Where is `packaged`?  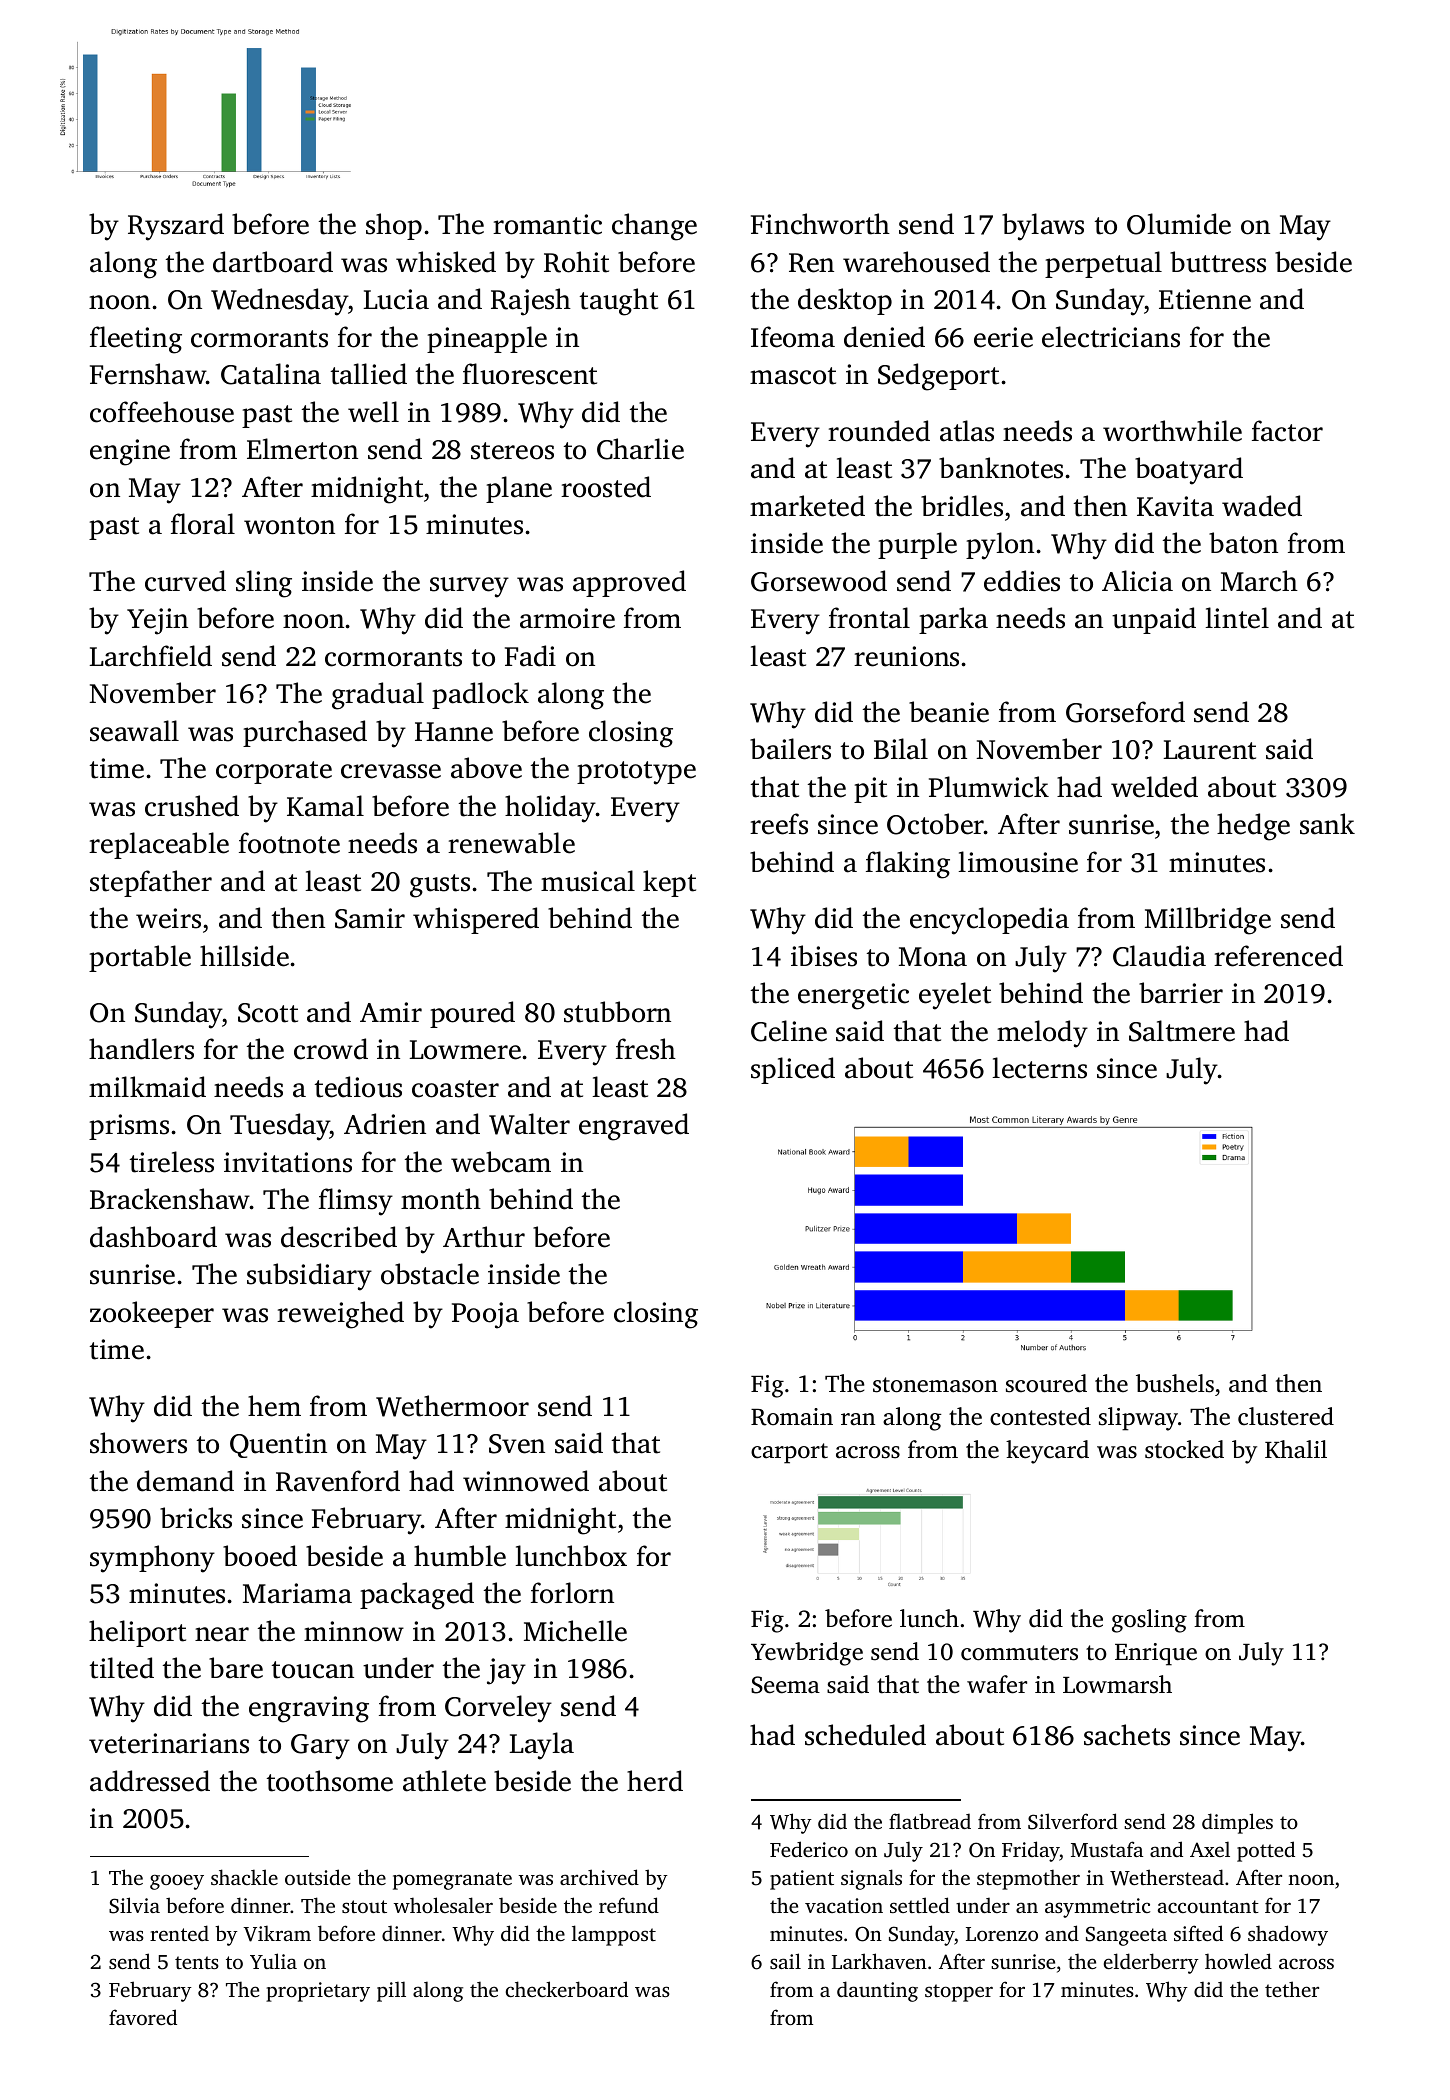
packaged is located at coordinates (417, 1596).
